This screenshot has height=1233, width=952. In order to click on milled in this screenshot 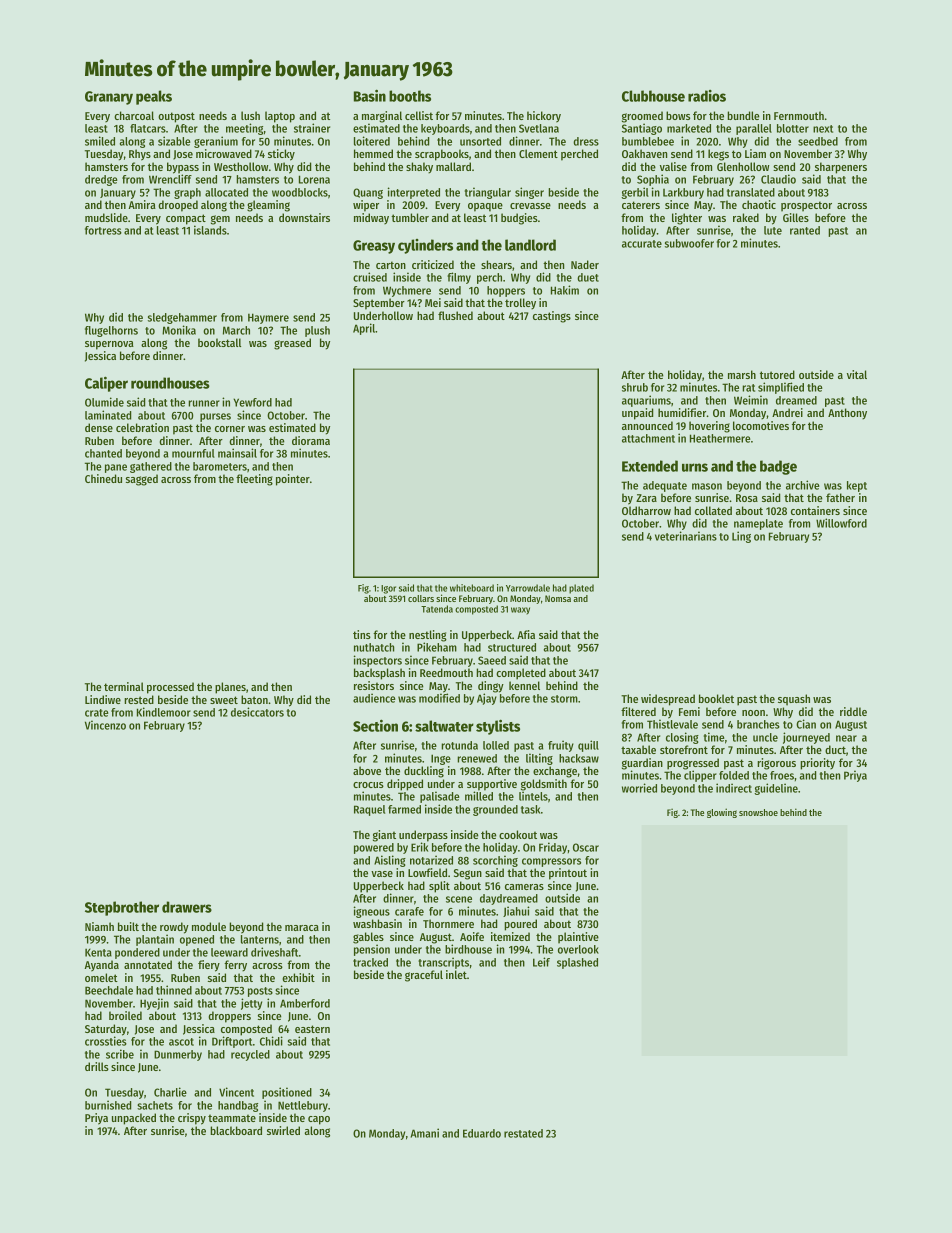, I will do `click(479, 796)`.
